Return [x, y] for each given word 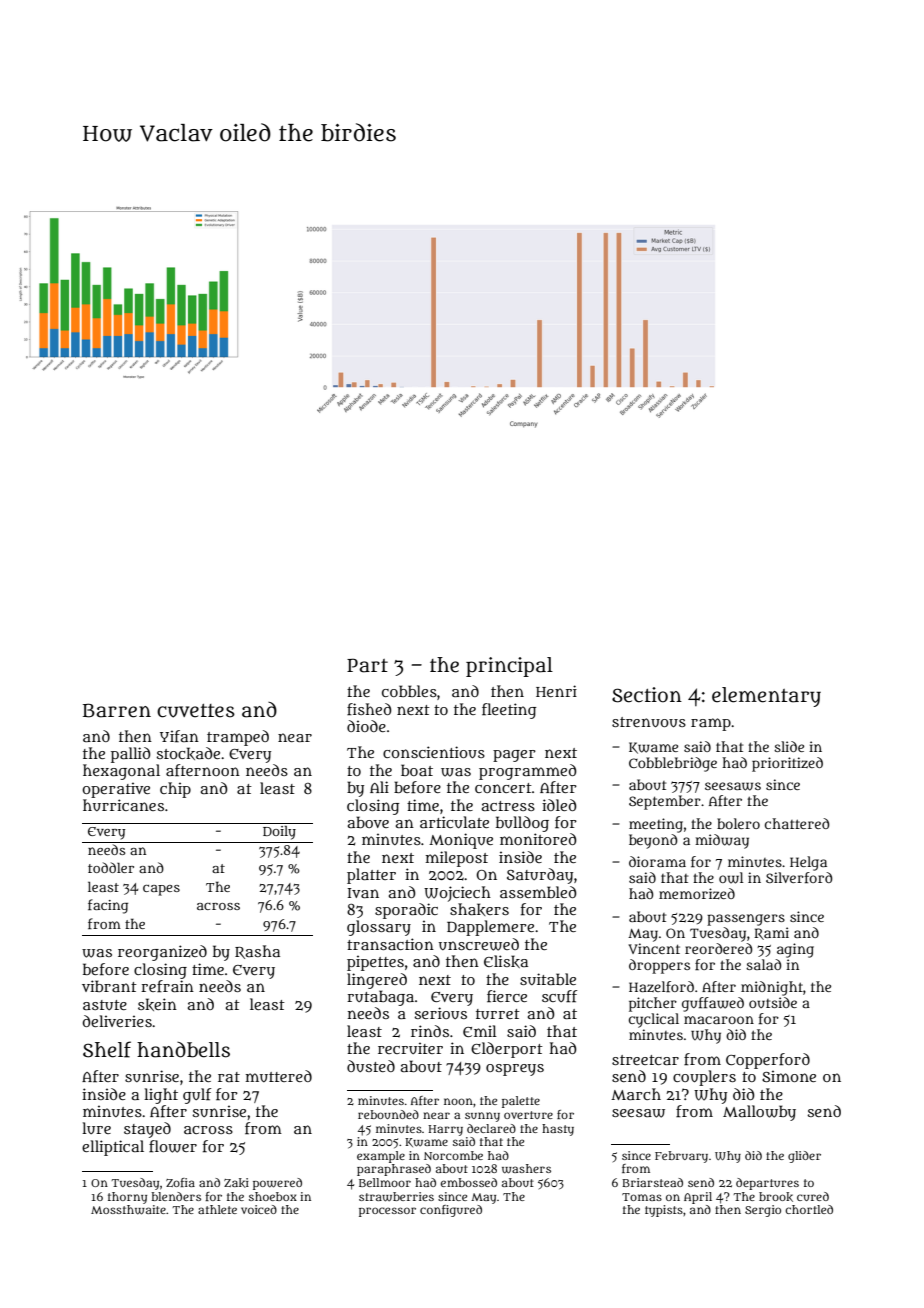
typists [664, 1211]
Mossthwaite [128, 1210]
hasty [558, 1130]
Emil [480, 1031]
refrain [167, 986]
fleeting [509, 711]
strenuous [649, 722]
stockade [188, 753]
